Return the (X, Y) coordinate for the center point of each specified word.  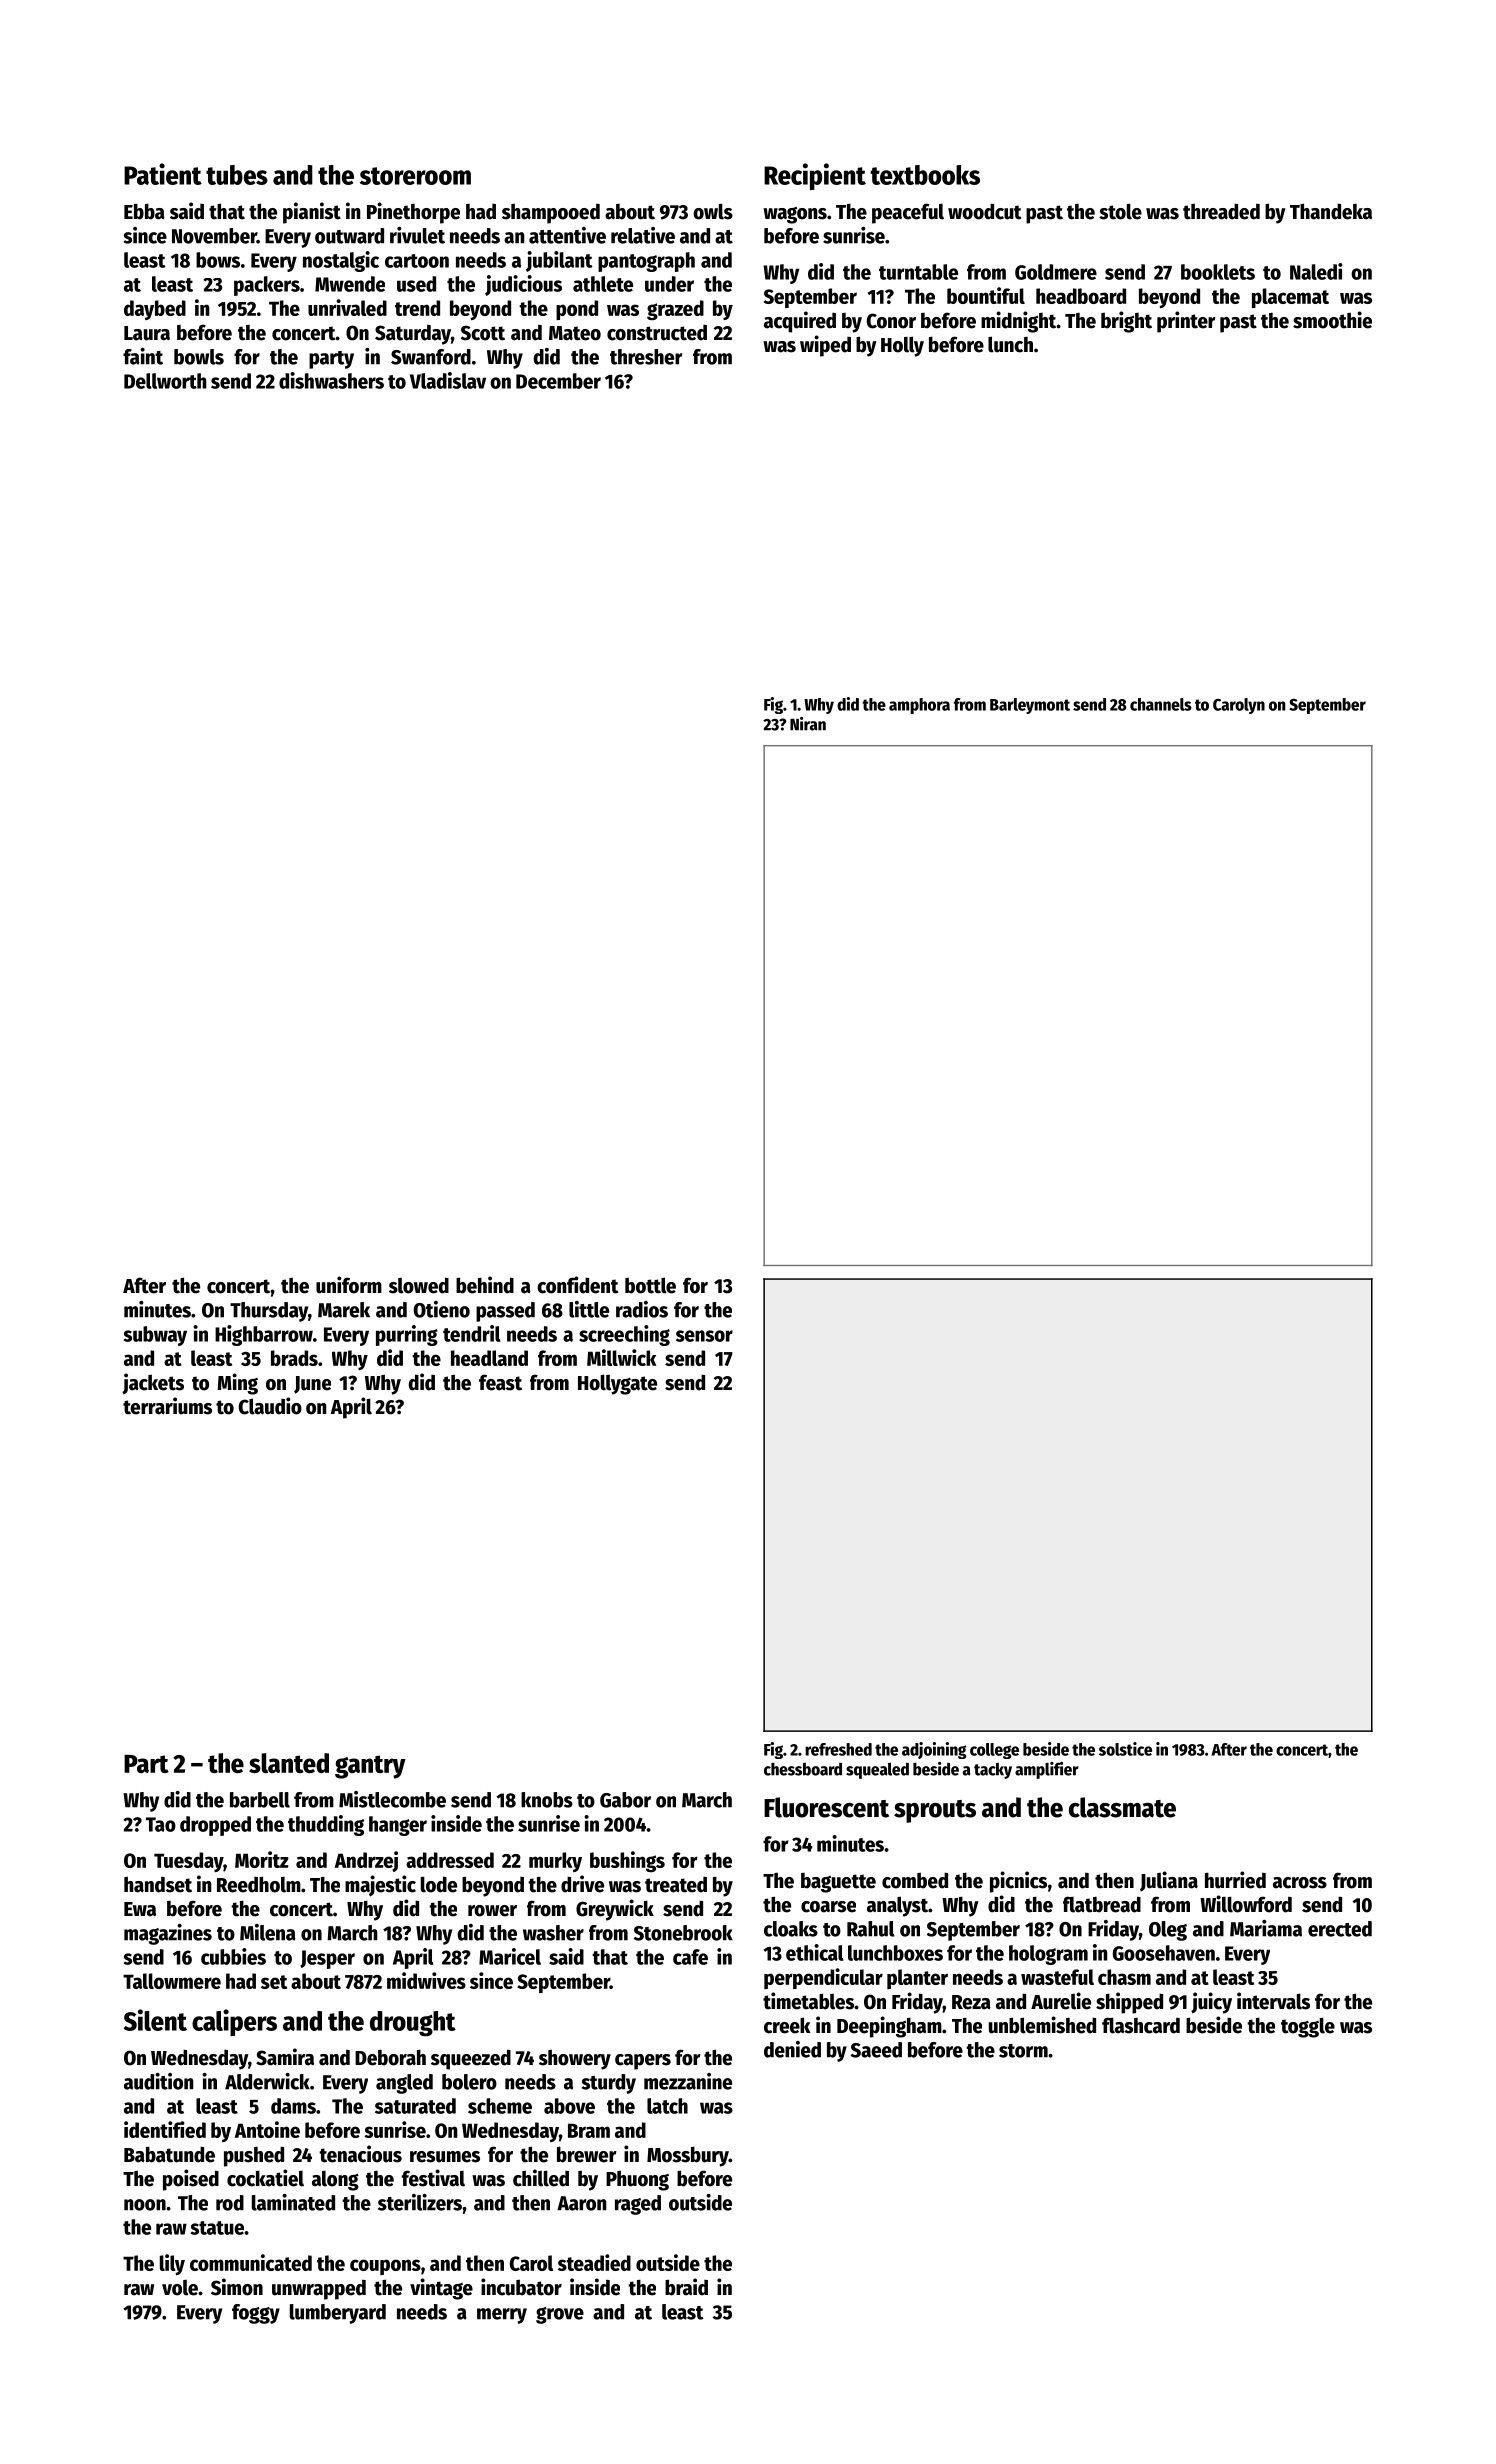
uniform (349, 1285)
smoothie (1332, 320)
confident (577, 1285)
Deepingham (889, 2027)
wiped (825, 346)
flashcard (1141, 2025)
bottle (650, 1285)
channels (1161, 704)
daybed (155, 310)
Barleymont (1030, 706)
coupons (385, 2267)
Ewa (140, 1909)
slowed (419, 1285)
